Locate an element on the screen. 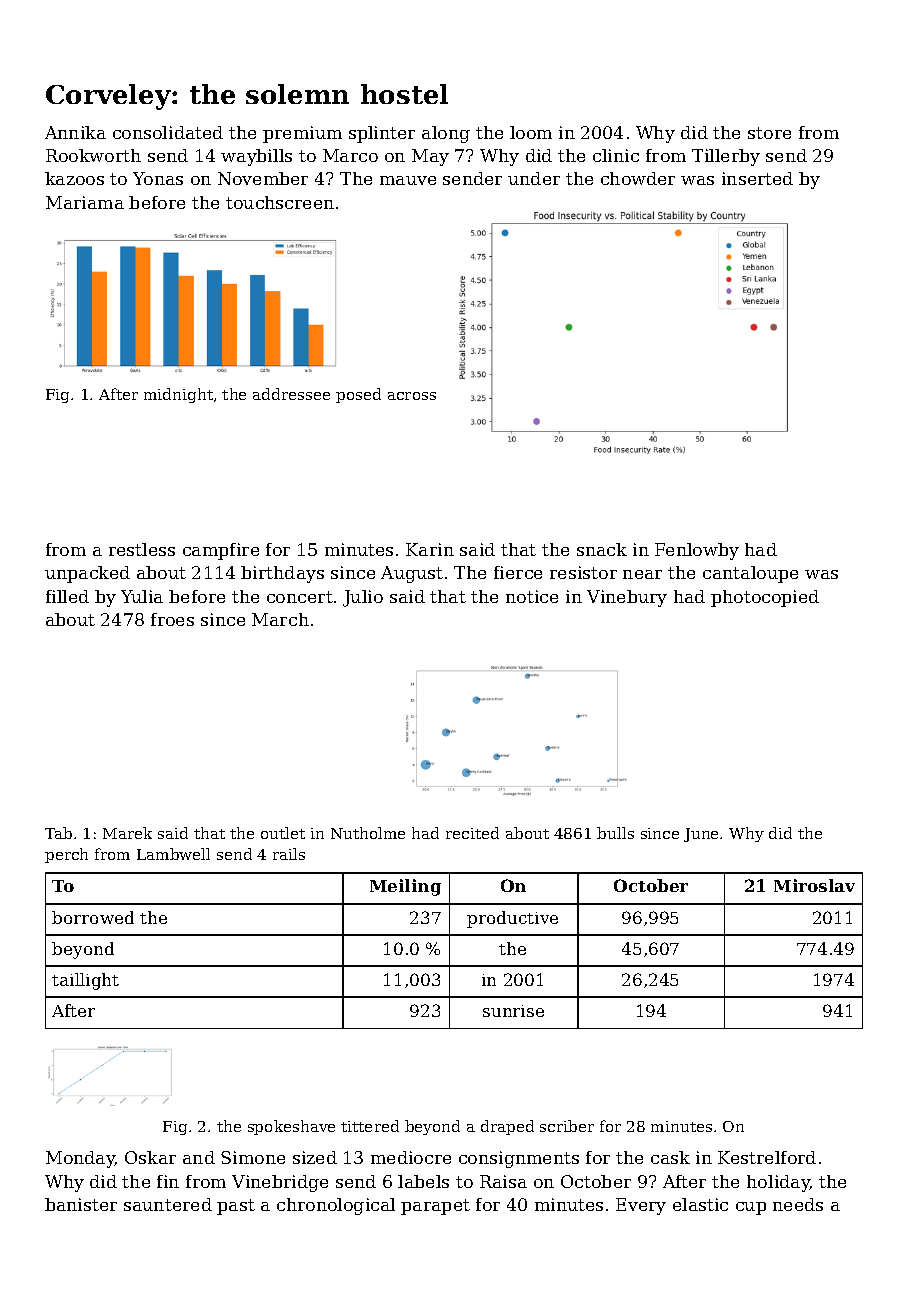  banister is located at coordinates (81, 1204).
